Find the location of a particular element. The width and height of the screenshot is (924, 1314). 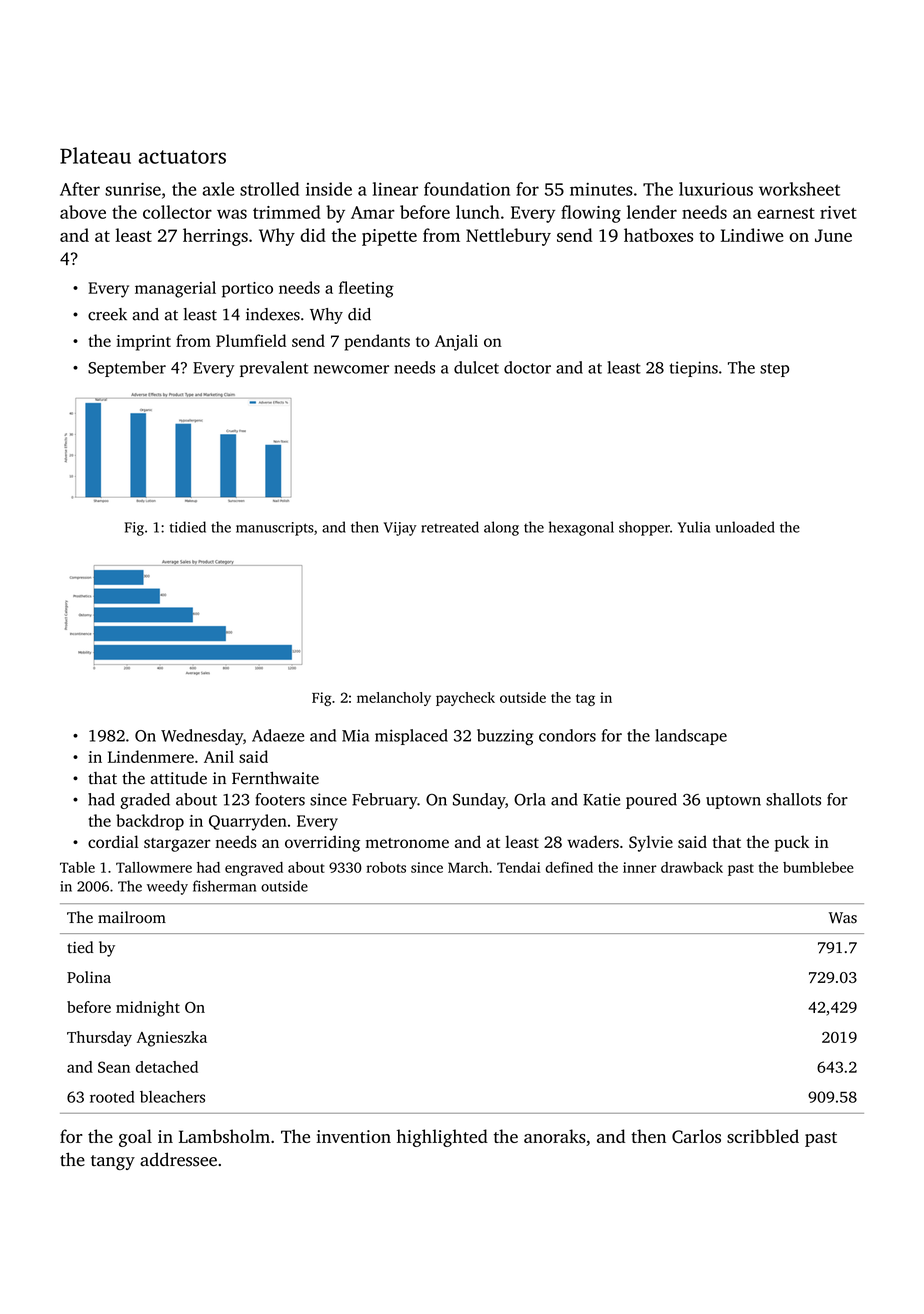

above is located at coordinates (83, 212).
